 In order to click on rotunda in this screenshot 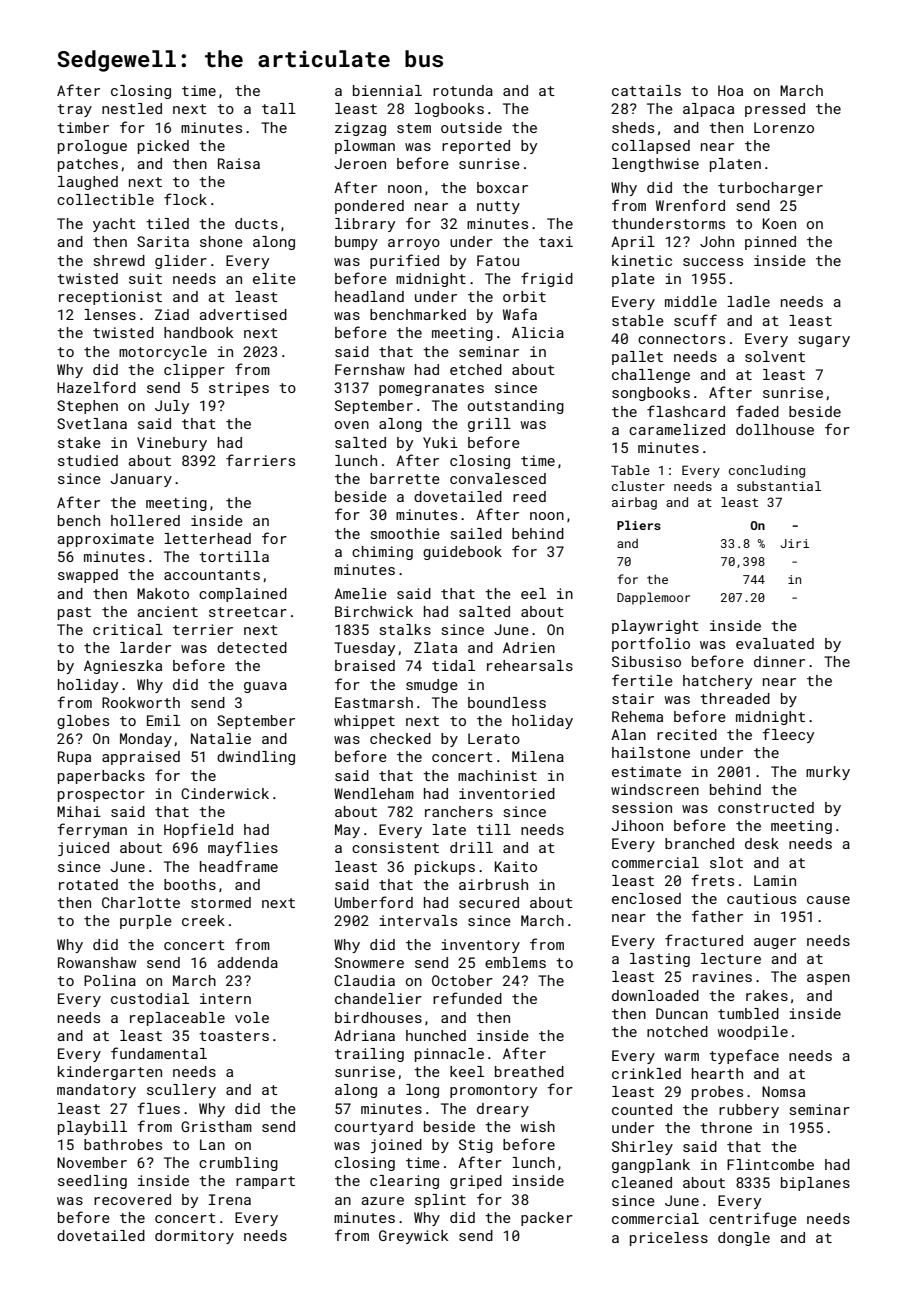, I will do `click(463, 90)`.
